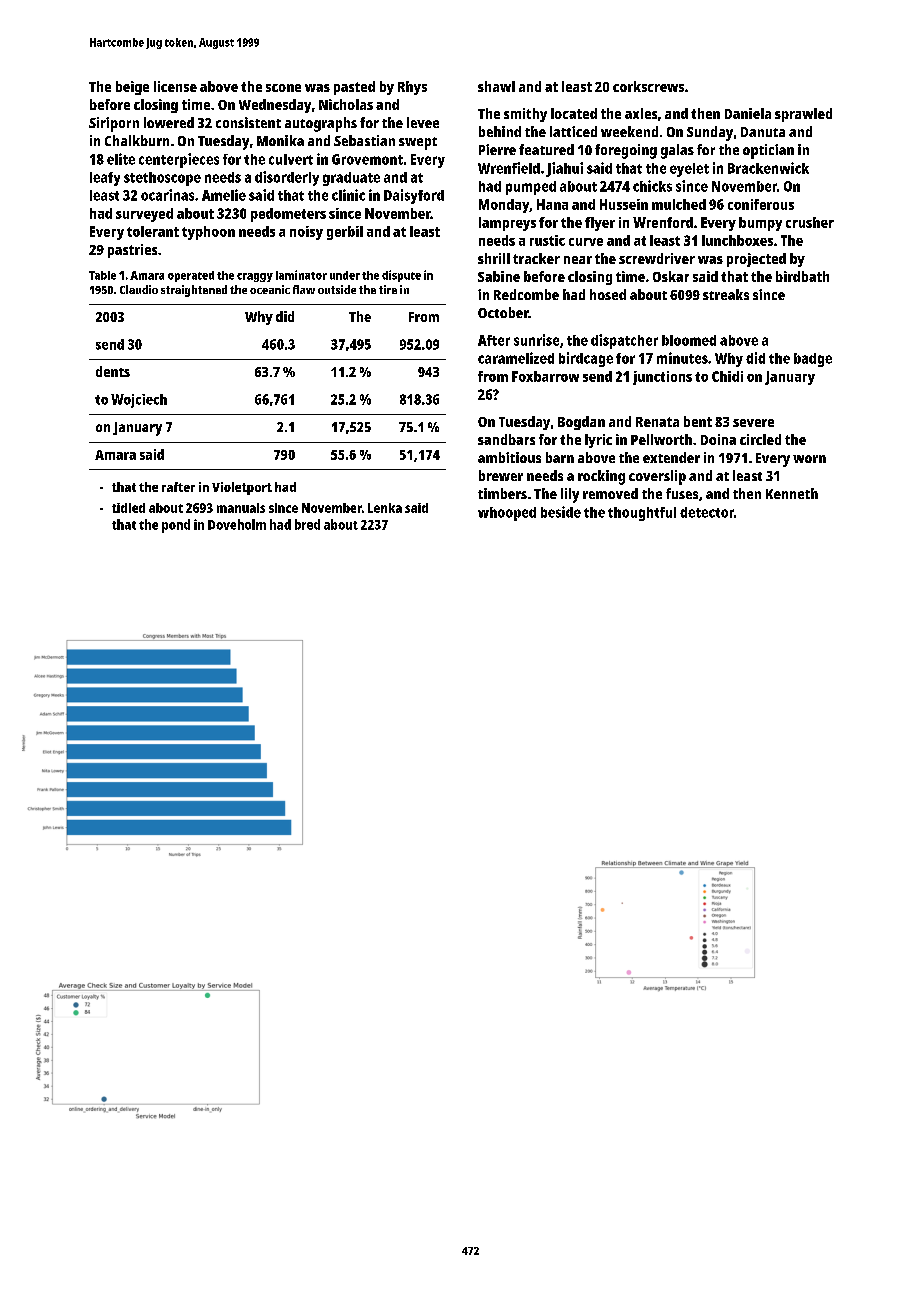 The height and width of the screenshot is (1308, 924). What do you see at coordinates (132, 88) in the screenshot?
I see `beige` at bounding box center [132, 88].
